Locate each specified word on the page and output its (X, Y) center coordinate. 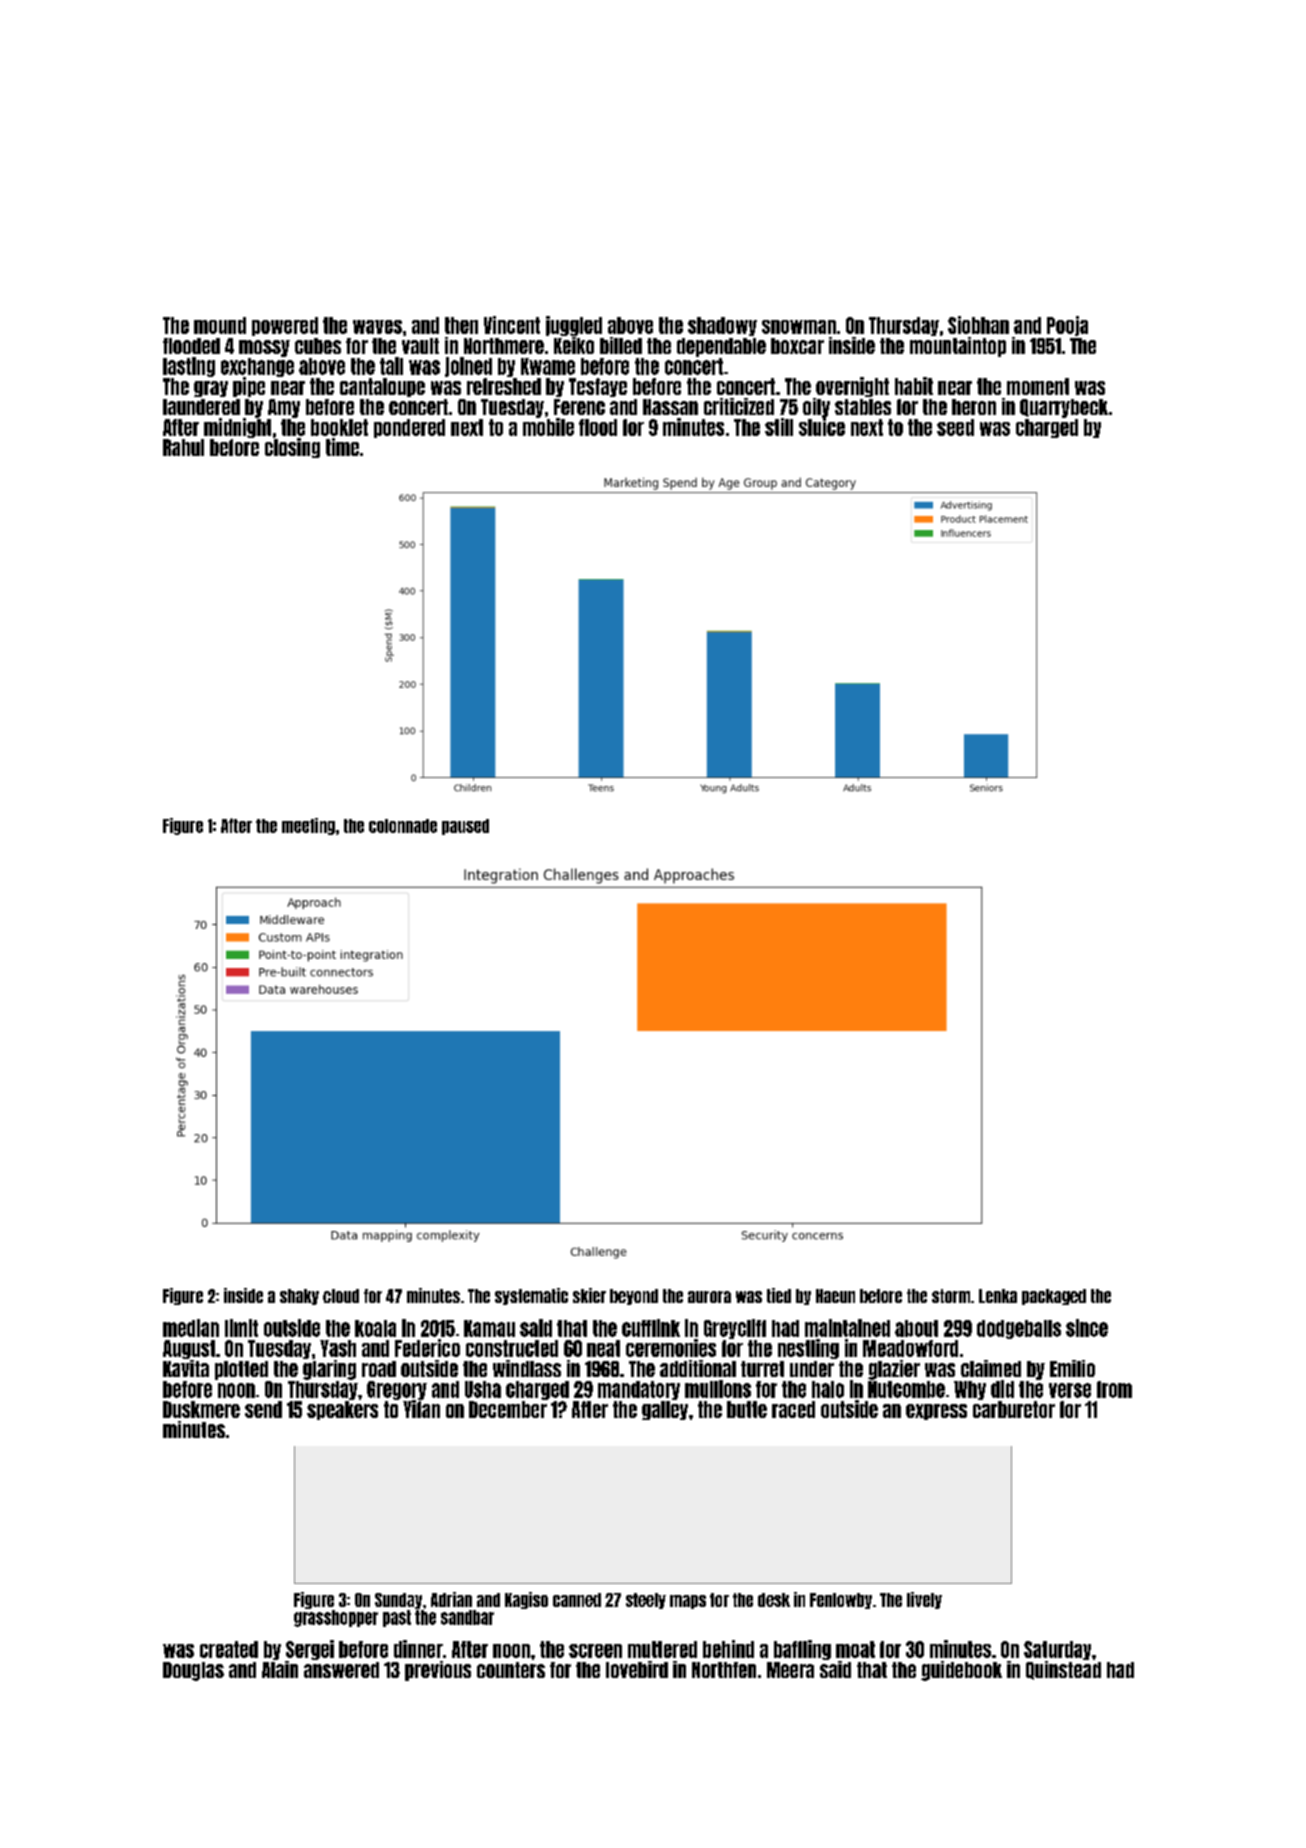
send (263, 1409)
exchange (257, 367)
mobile (548, 427)
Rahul (183, 447)
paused (465, 827)
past (397, 1618)
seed (955, 427)
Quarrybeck (1064, 408)
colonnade (403, 826)
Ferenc (579, 407)
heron (974, 407)
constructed (512, 1348)
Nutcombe (906, 1389)
